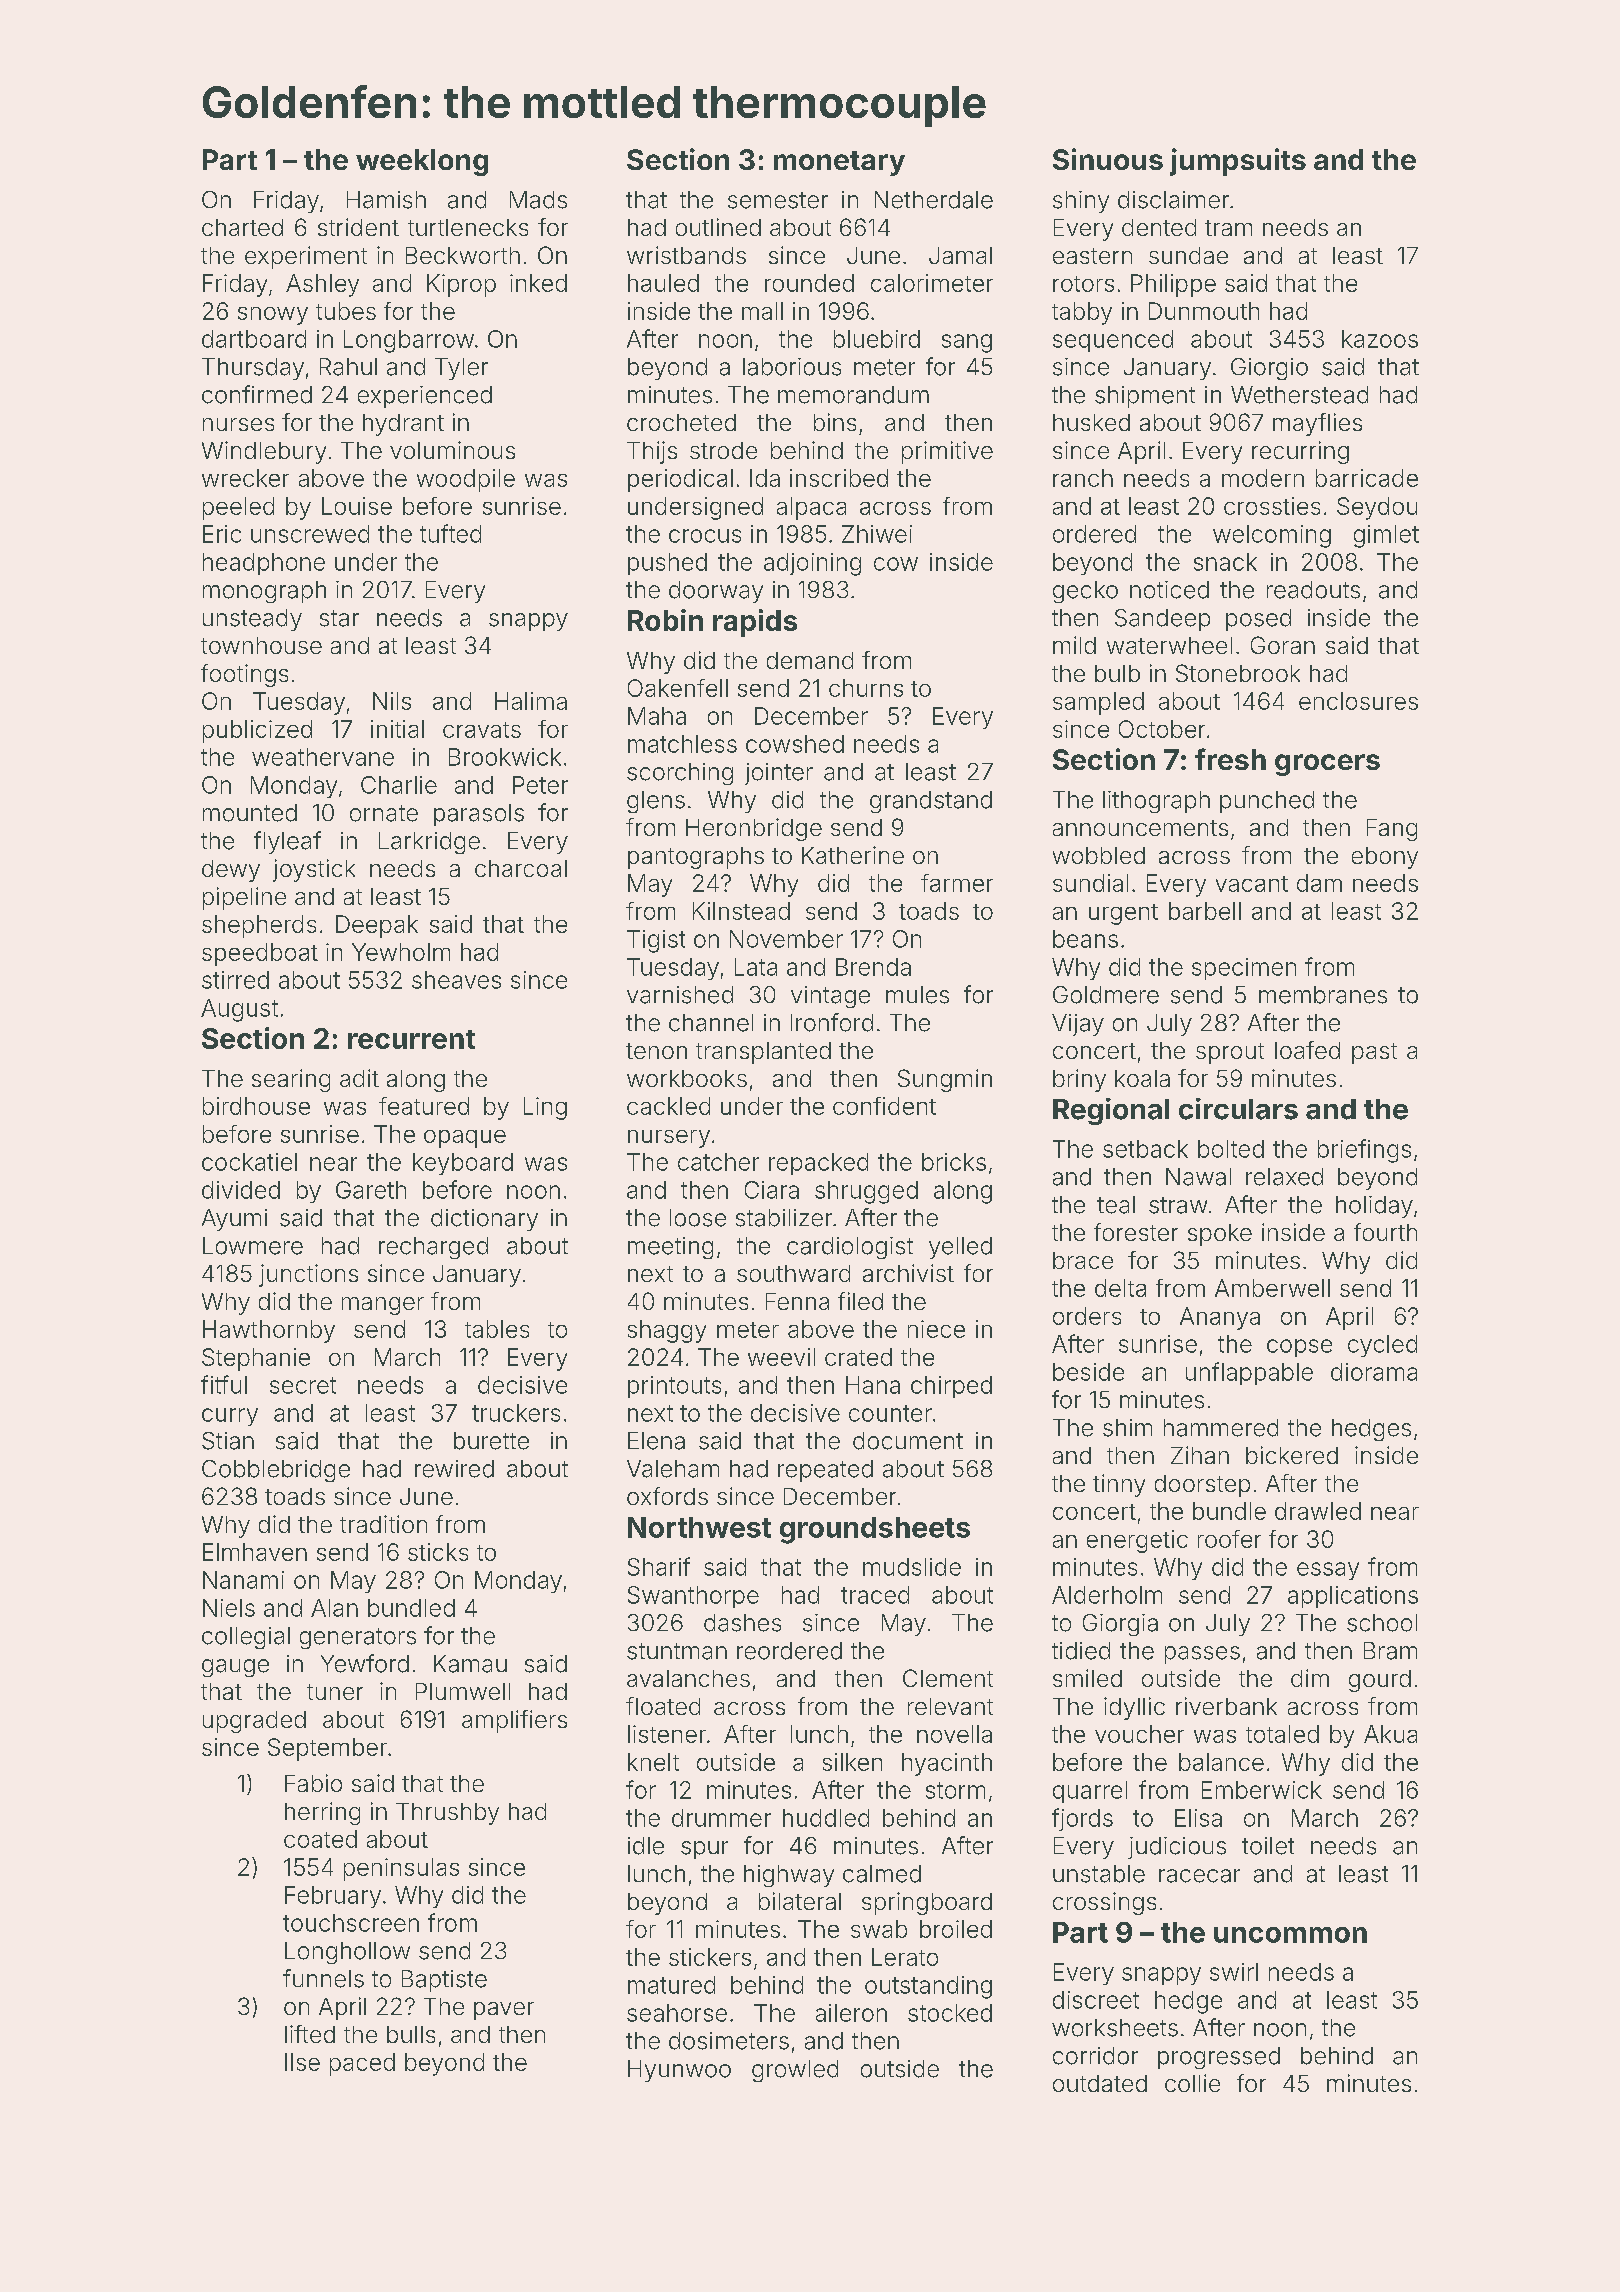  I want to click on paced, so click(362, 2064).
